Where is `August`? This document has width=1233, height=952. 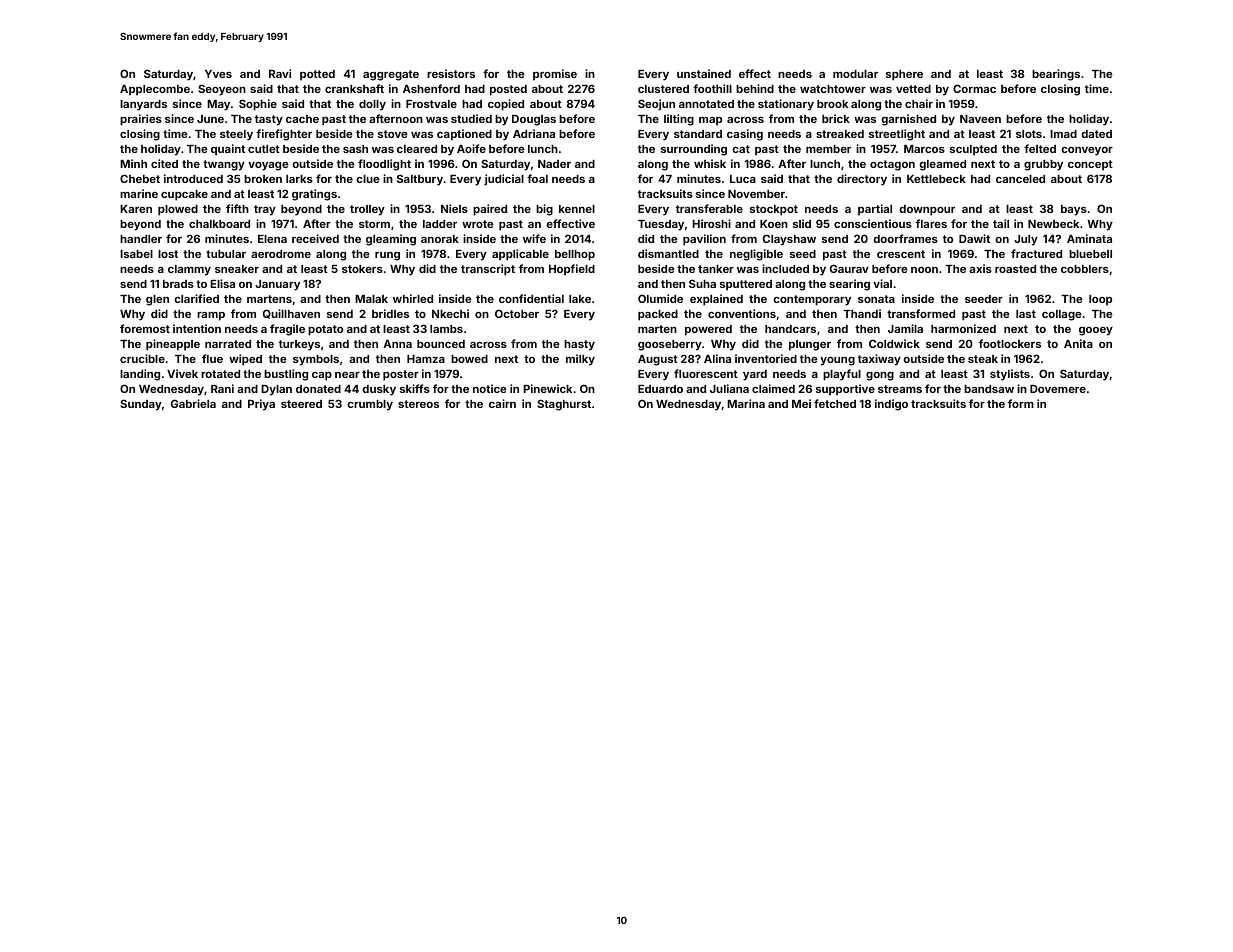 August is located at coordinates (658, 360).
